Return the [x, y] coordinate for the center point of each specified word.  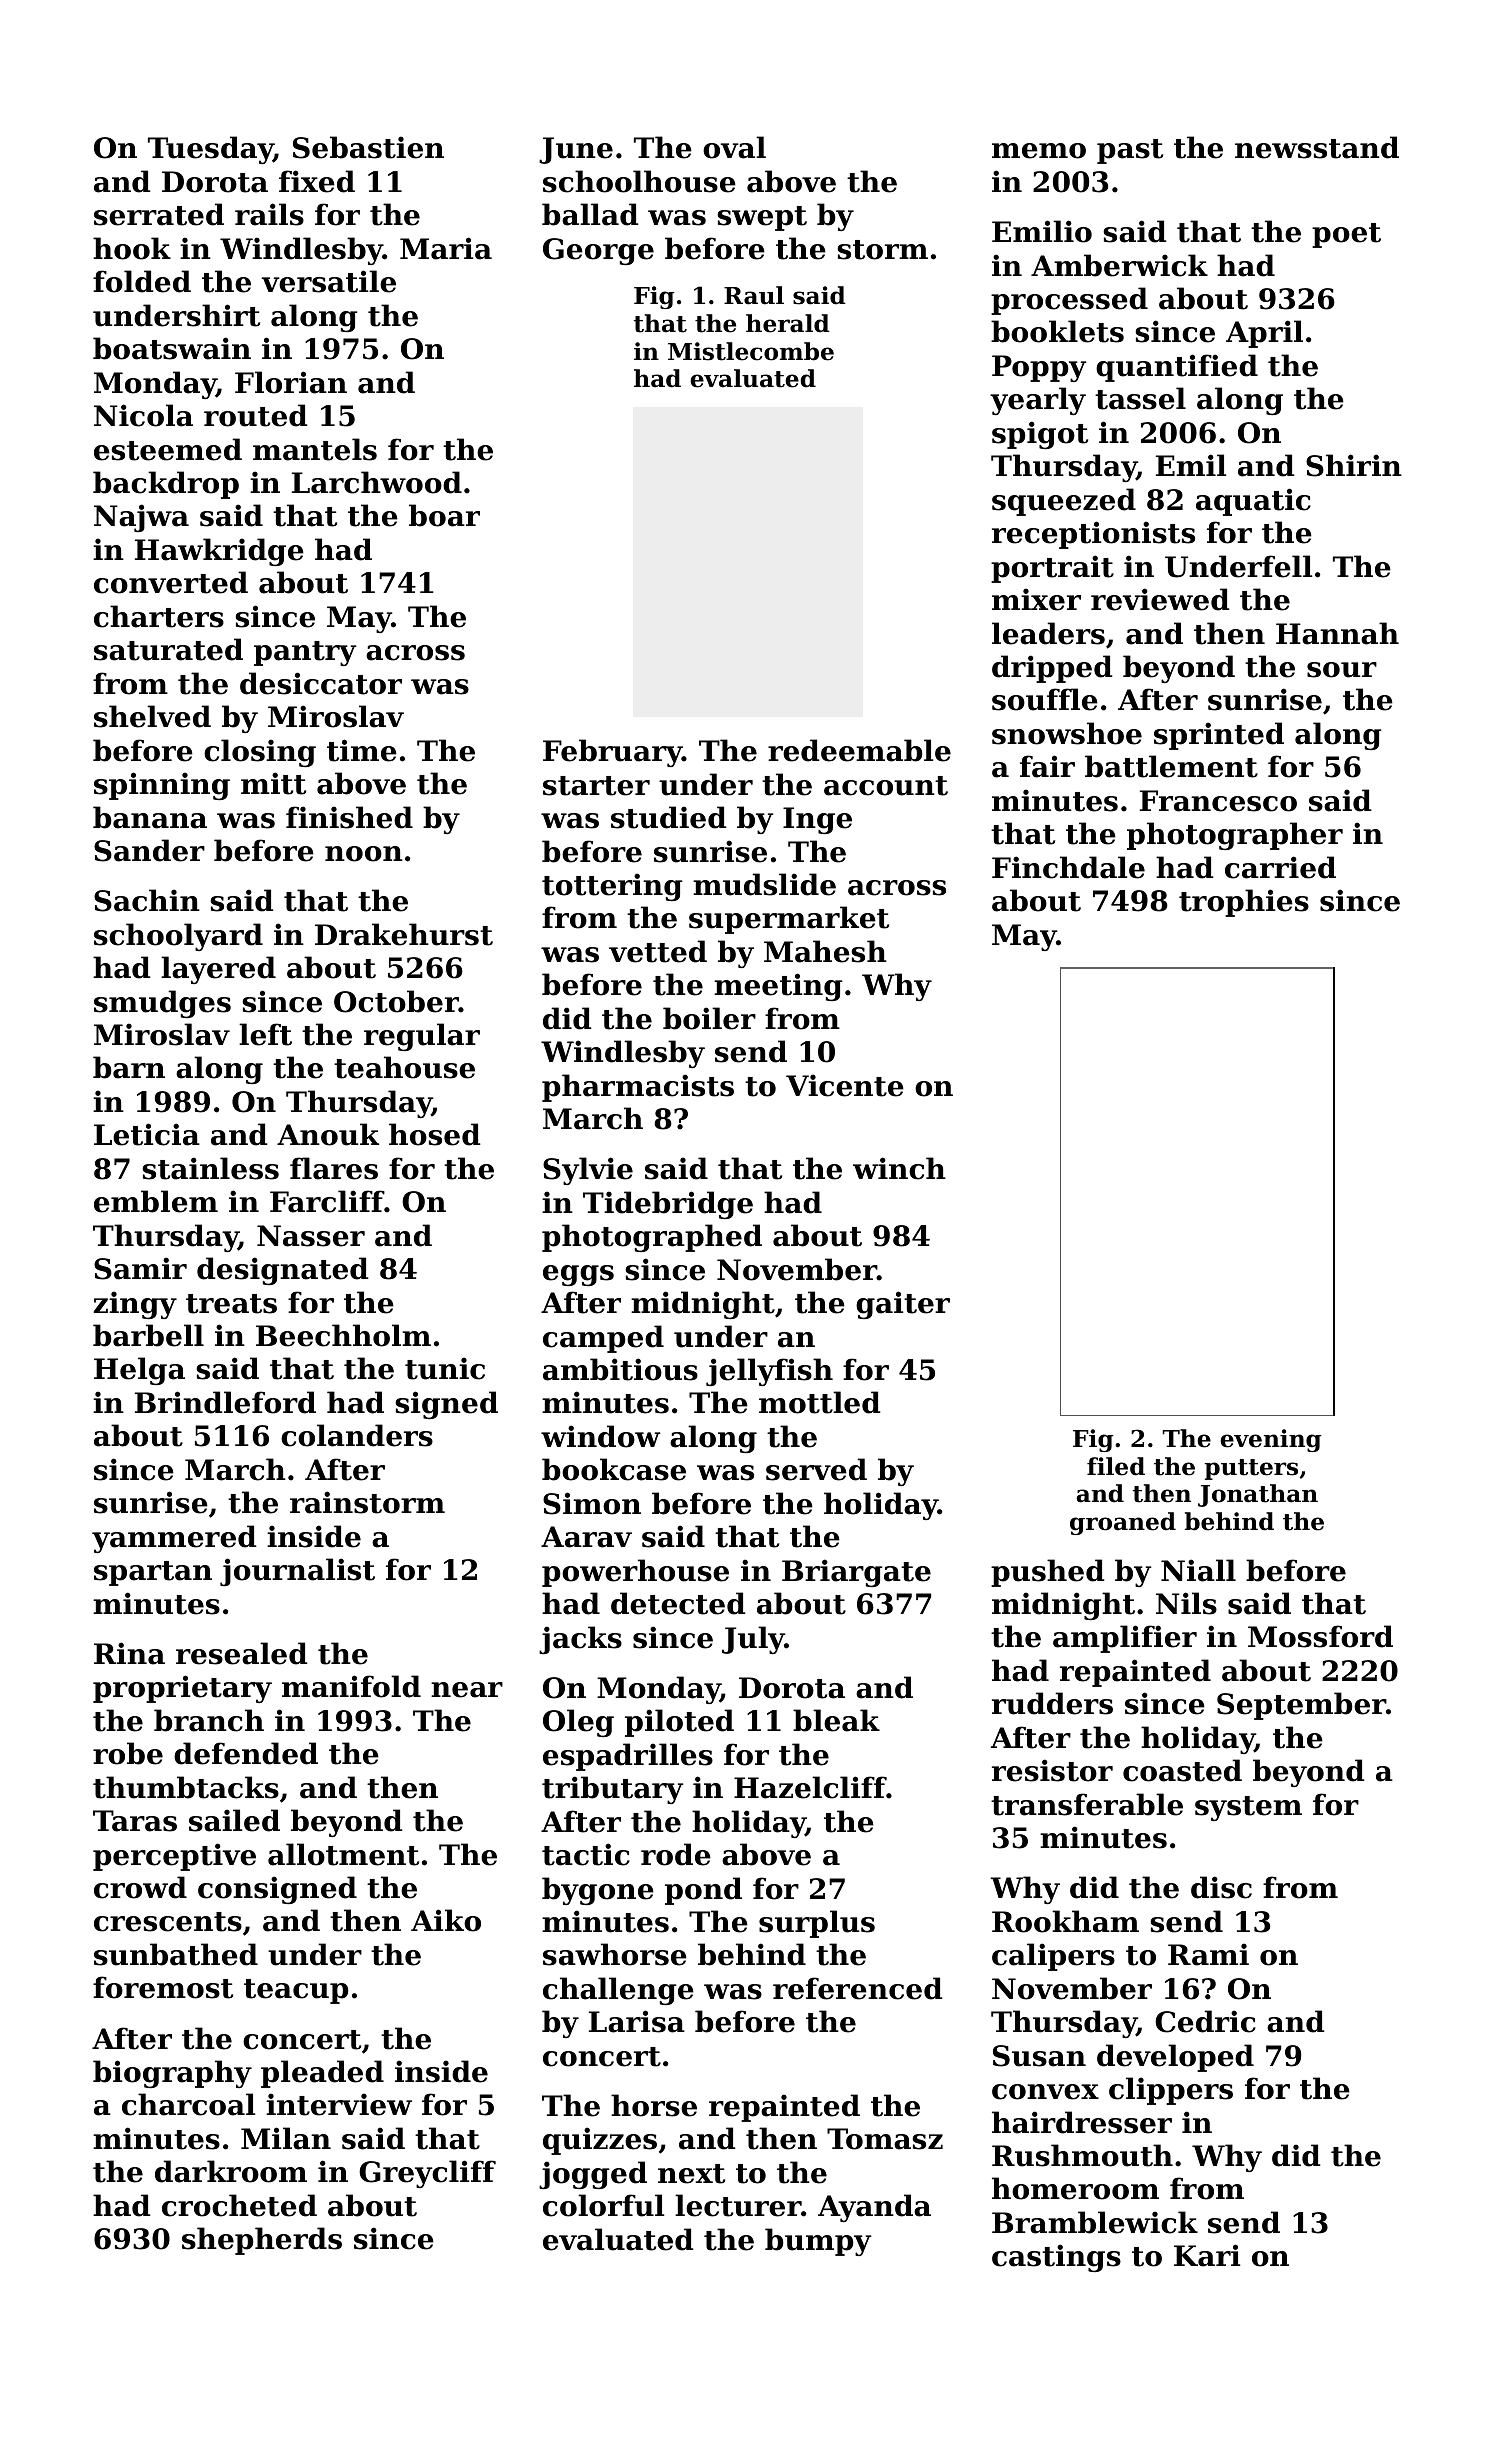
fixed [317, 181]
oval [734, 147]
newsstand [1317, 147]
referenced [858, 1988]
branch [209, 1720]
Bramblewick [1095, 2222]
